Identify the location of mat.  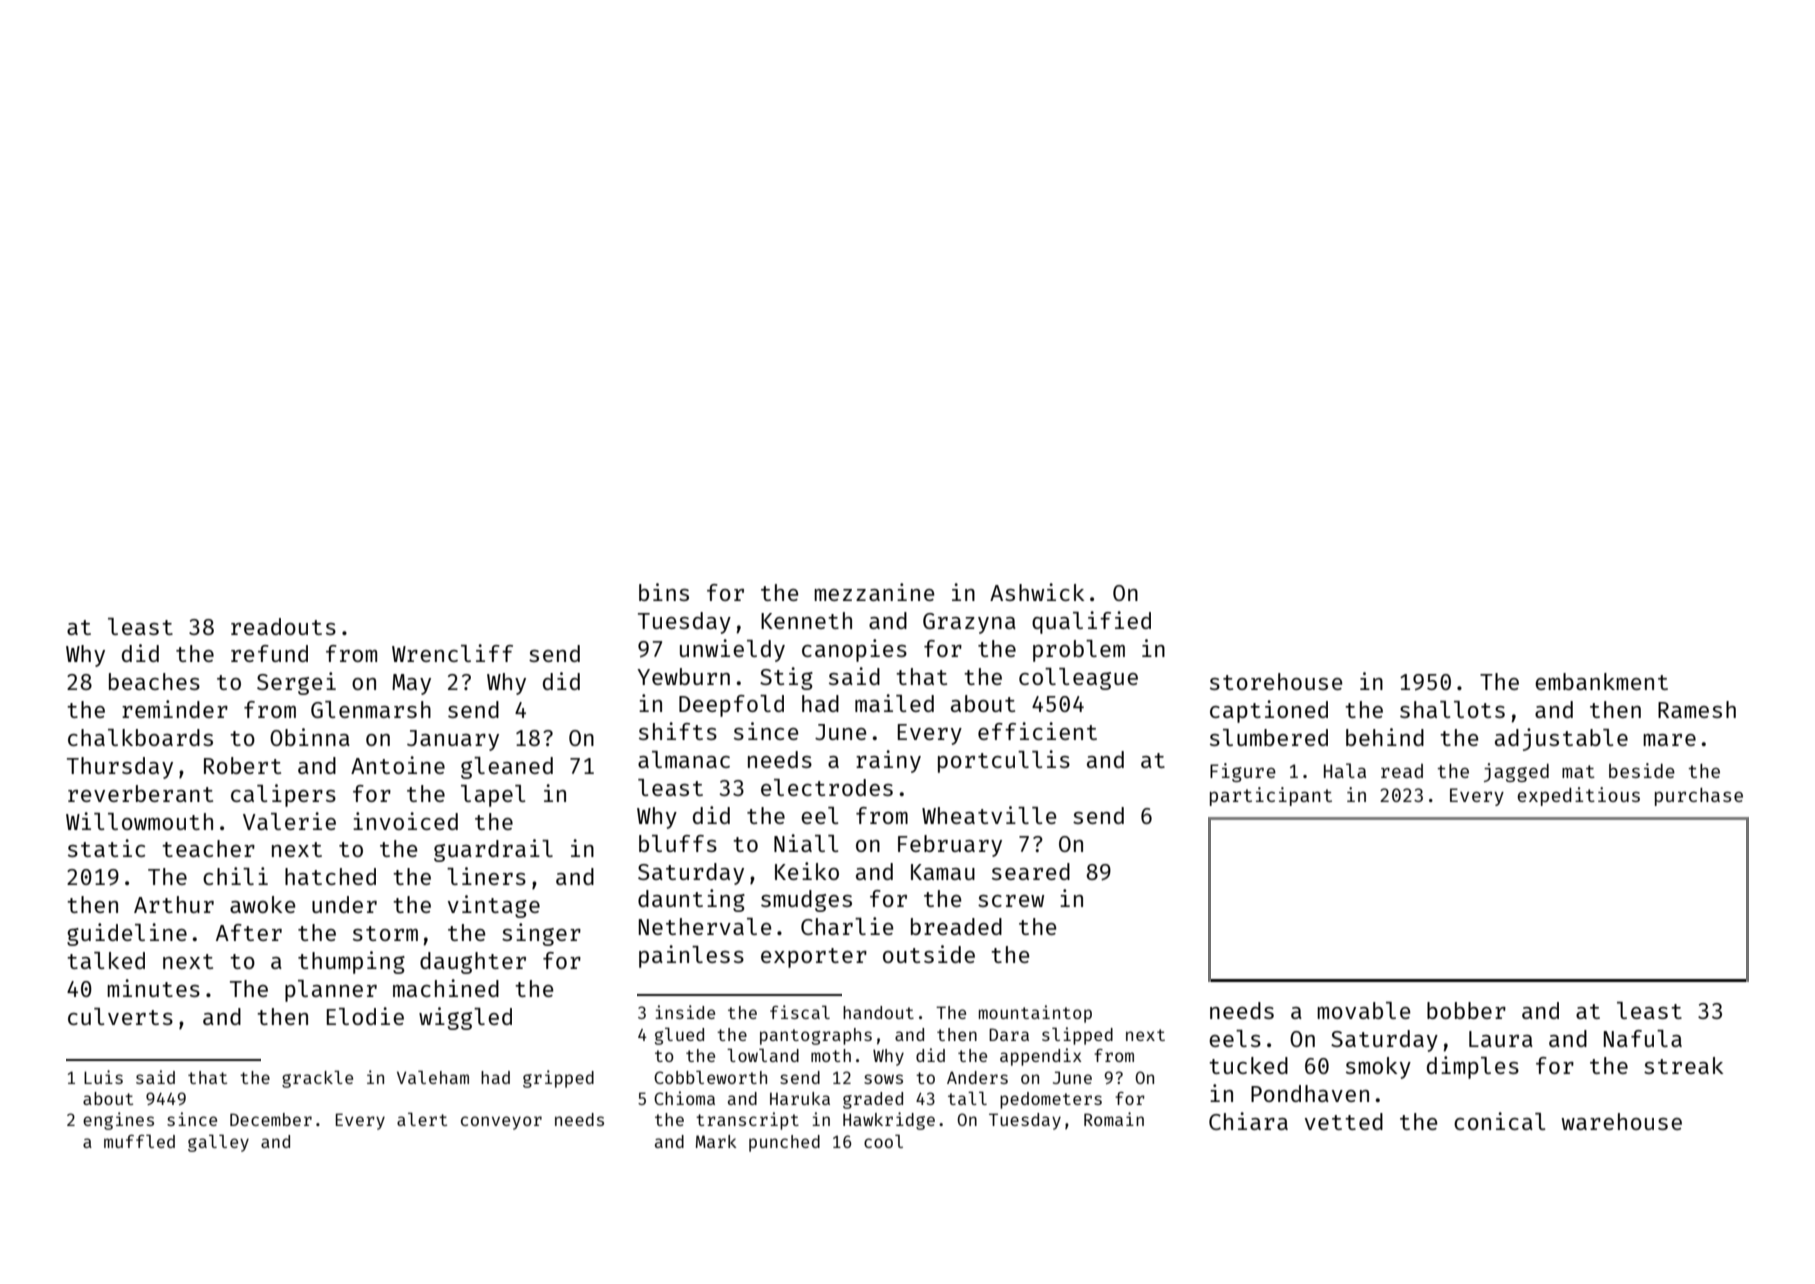
(1578, 771).
